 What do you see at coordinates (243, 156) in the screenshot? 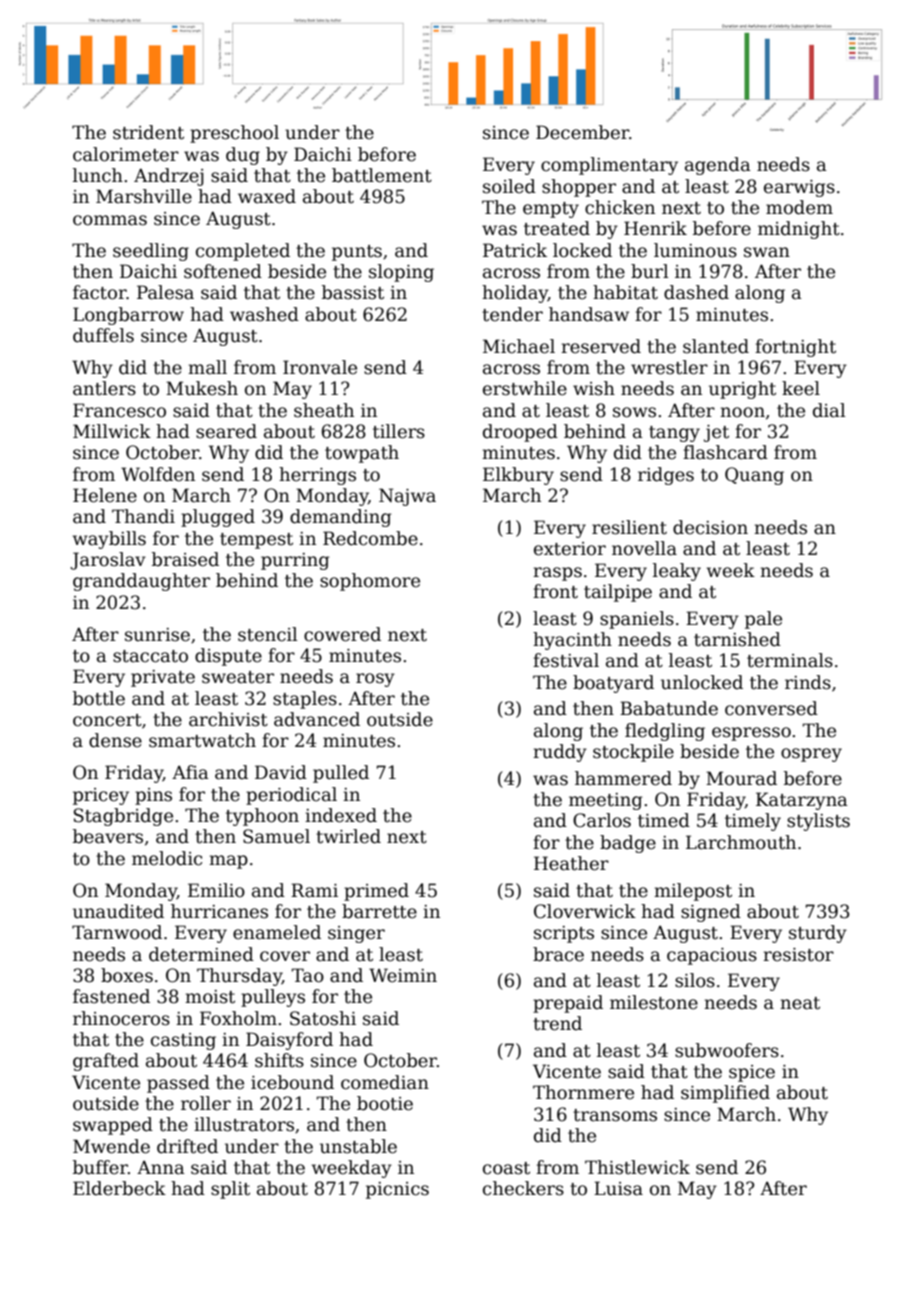
I see `dug` at bounding box center [243, 156].
